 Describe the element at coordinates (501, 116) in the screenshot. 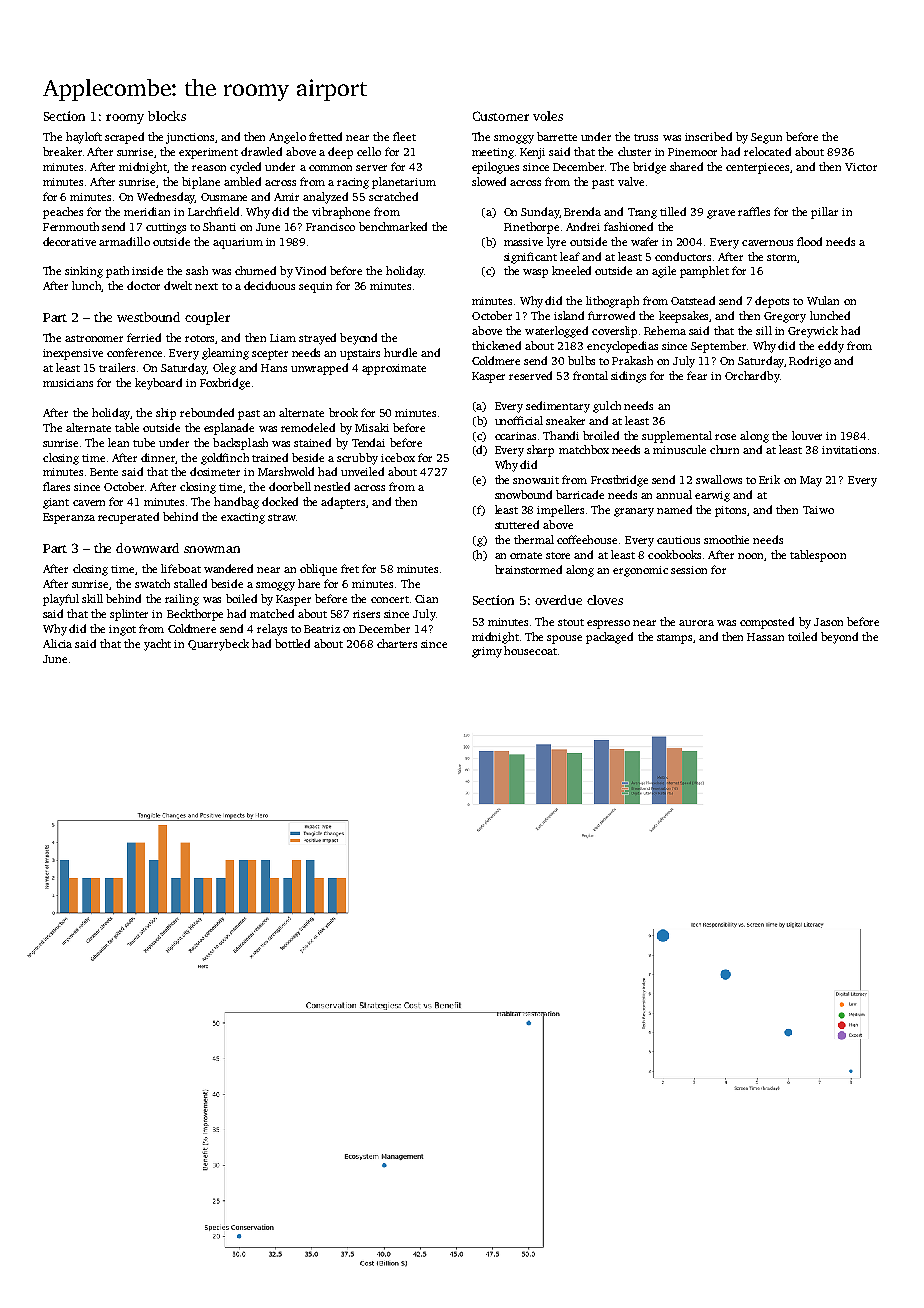

I see `Customer` at that location.
